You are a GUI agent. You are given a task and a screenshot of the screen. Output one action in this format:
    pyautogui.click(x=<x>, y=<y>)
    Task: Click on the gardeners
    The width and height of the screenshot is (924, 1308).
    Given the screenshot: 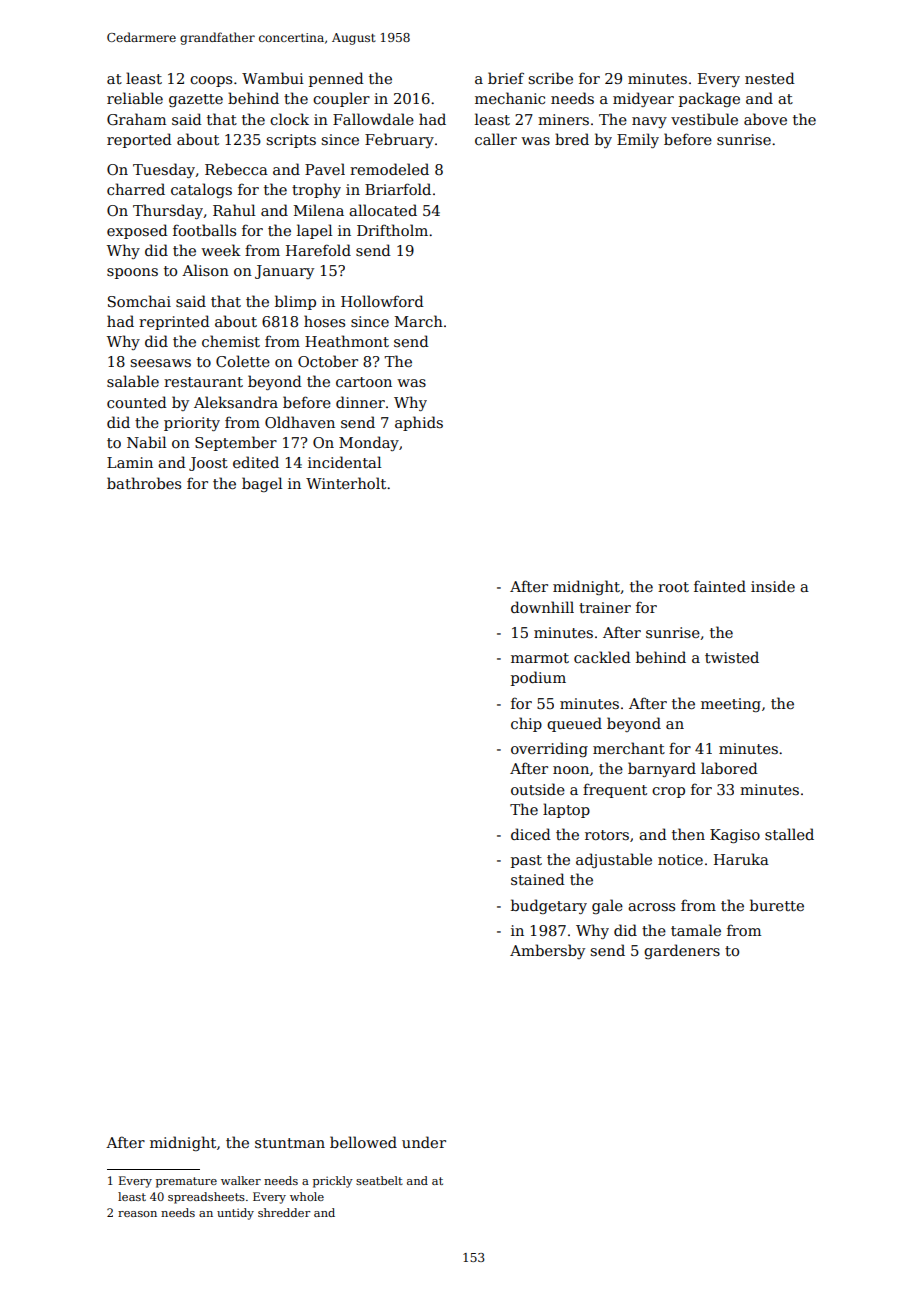 What is the action you would take?
    pyautogui.click(x=682, y=951)
